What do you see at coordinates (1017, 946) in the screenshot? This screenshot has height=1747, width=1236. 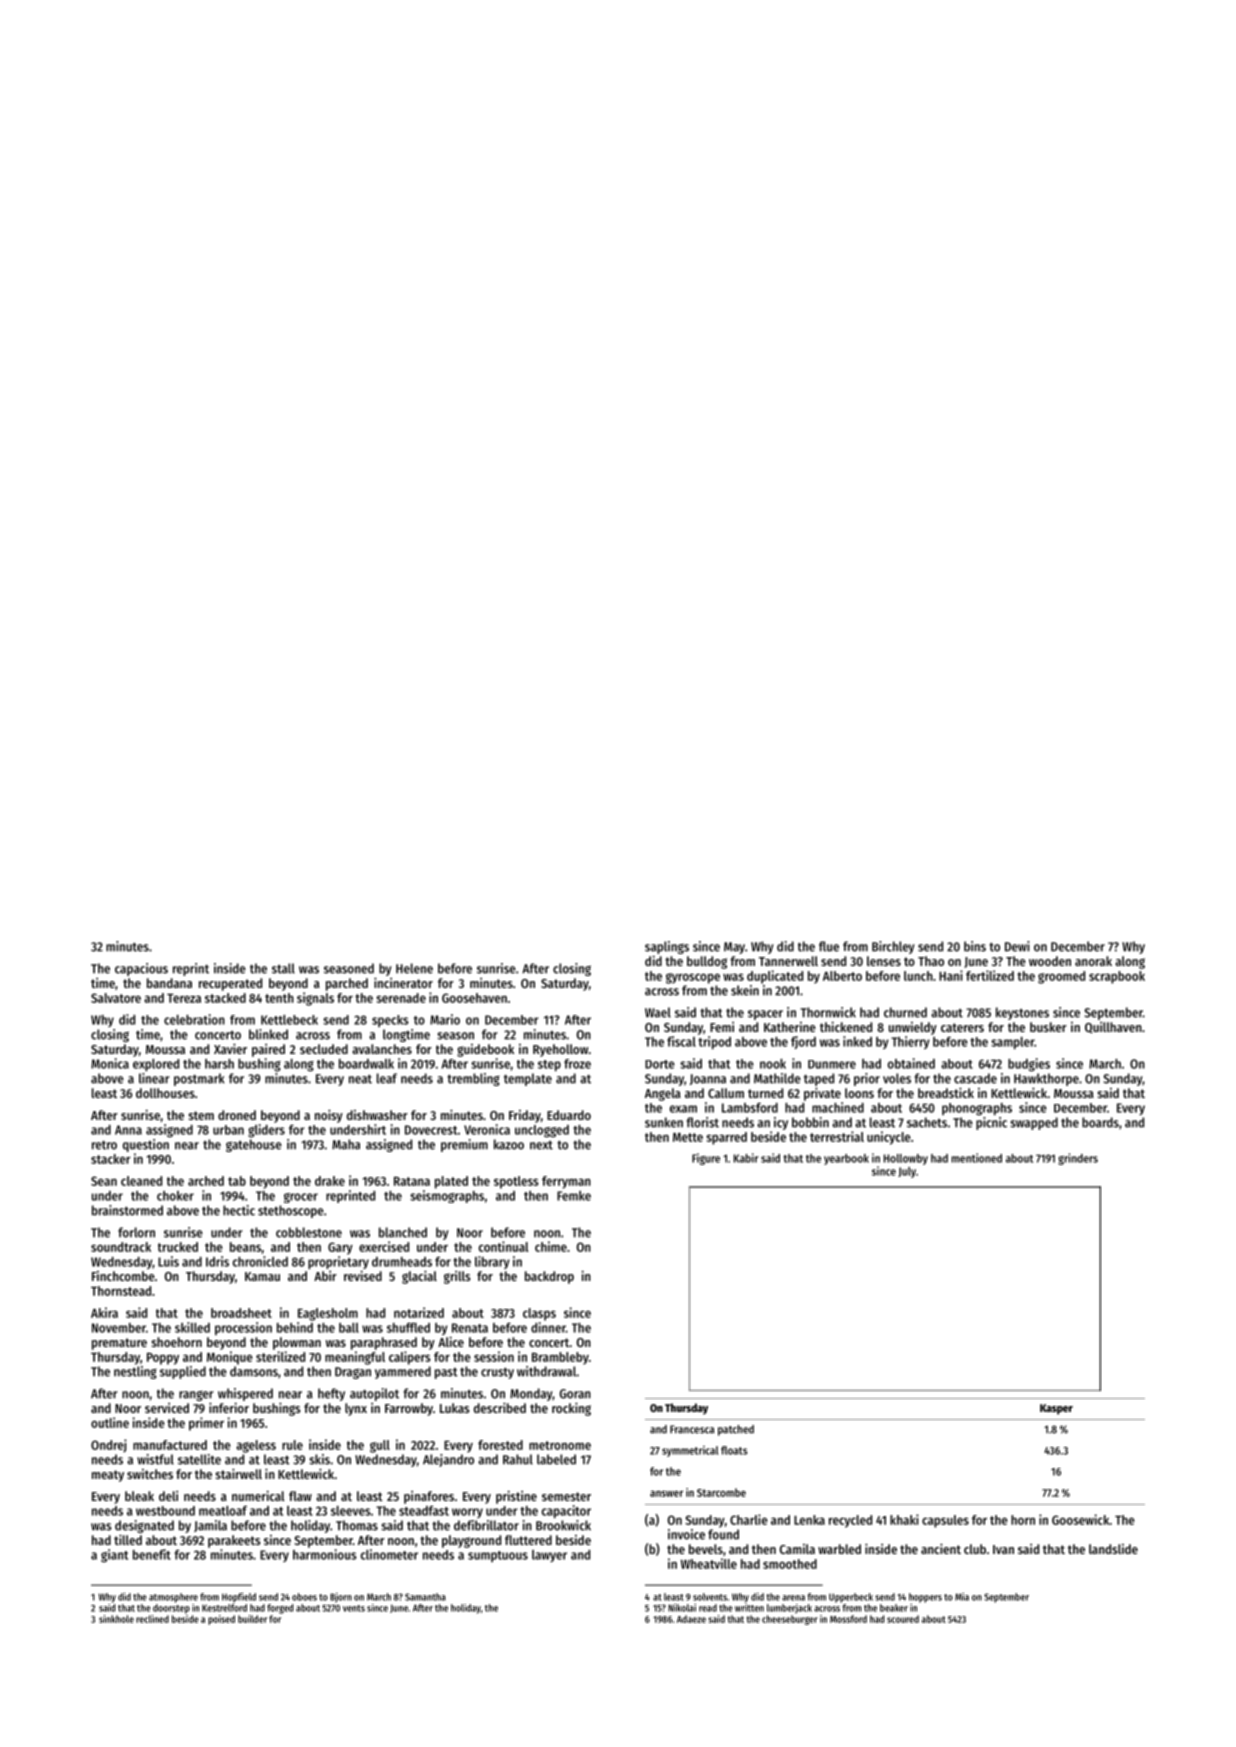 I see `Dewi` at bounding box center [1017, 946].
